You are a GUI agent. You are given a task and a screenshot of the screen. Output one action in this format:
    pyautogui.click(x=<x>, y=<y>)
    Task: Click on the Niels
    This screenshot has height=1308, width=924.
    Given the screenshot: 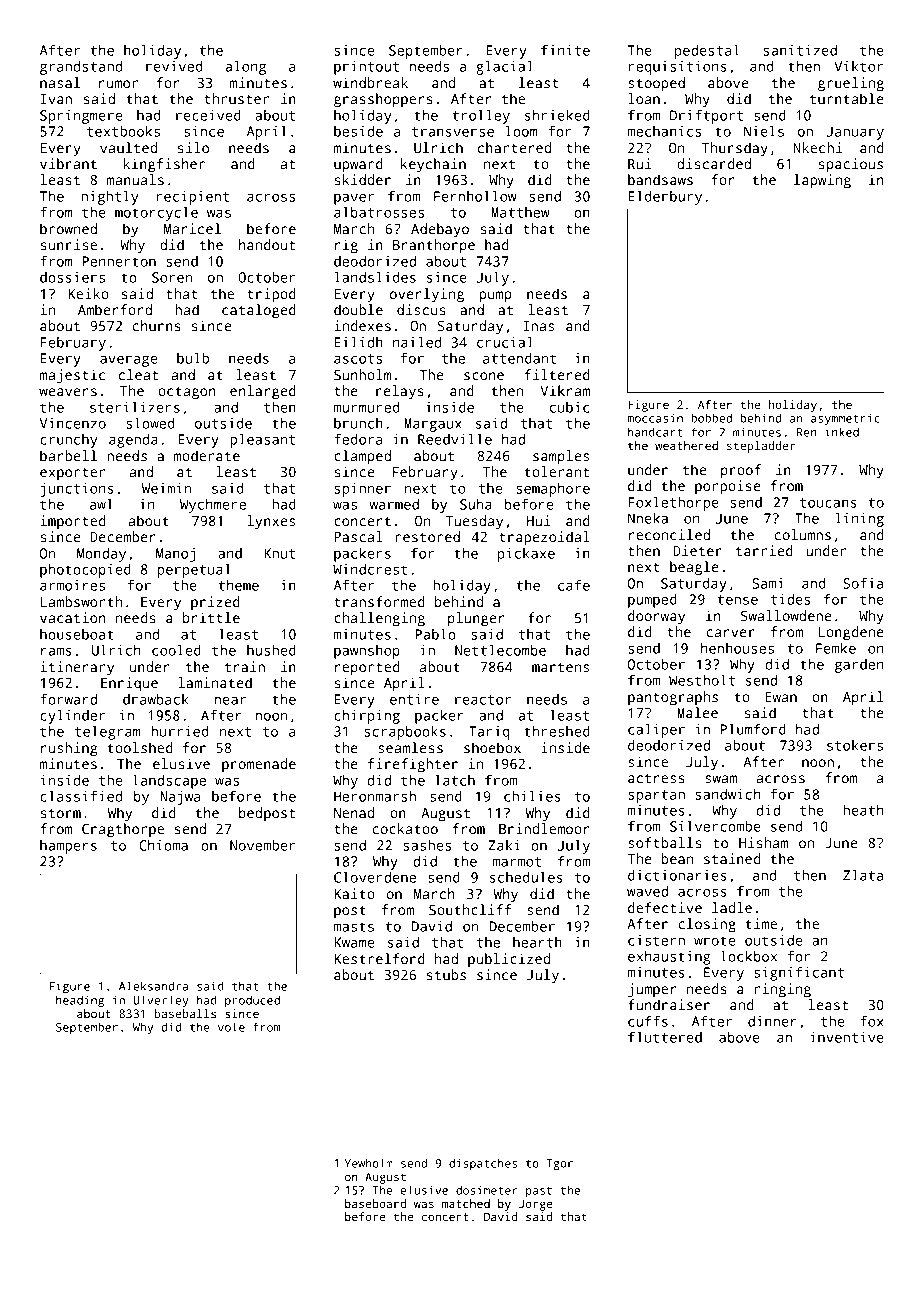 What is the action you would take?
    pyautogui.click(x=764, y=131)
